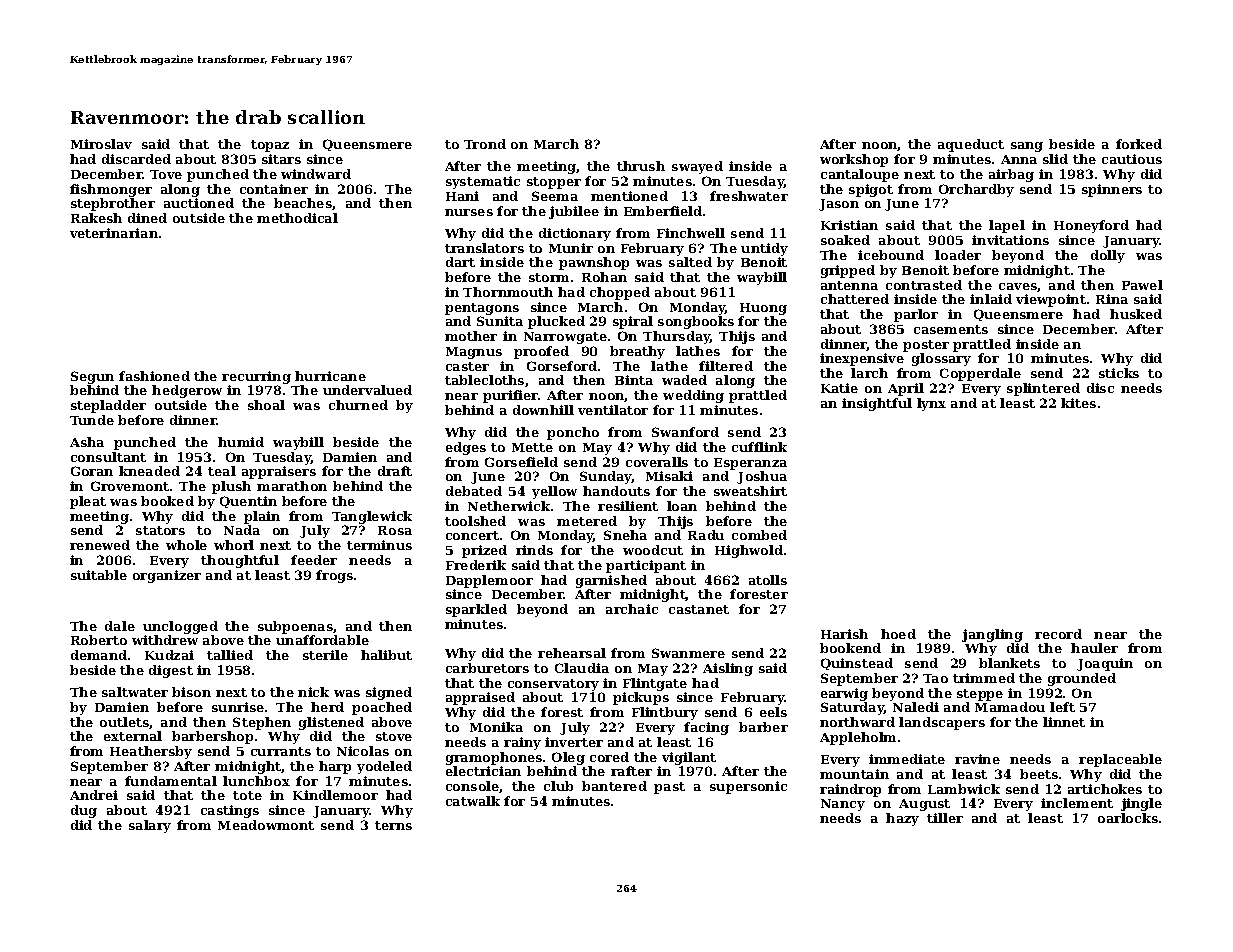 The height and width of the screenshot is (952, 1233). What do you see at coordinates (902, 819) in the screenshot?
I see `hazy` at bounding box center [902, 819].
